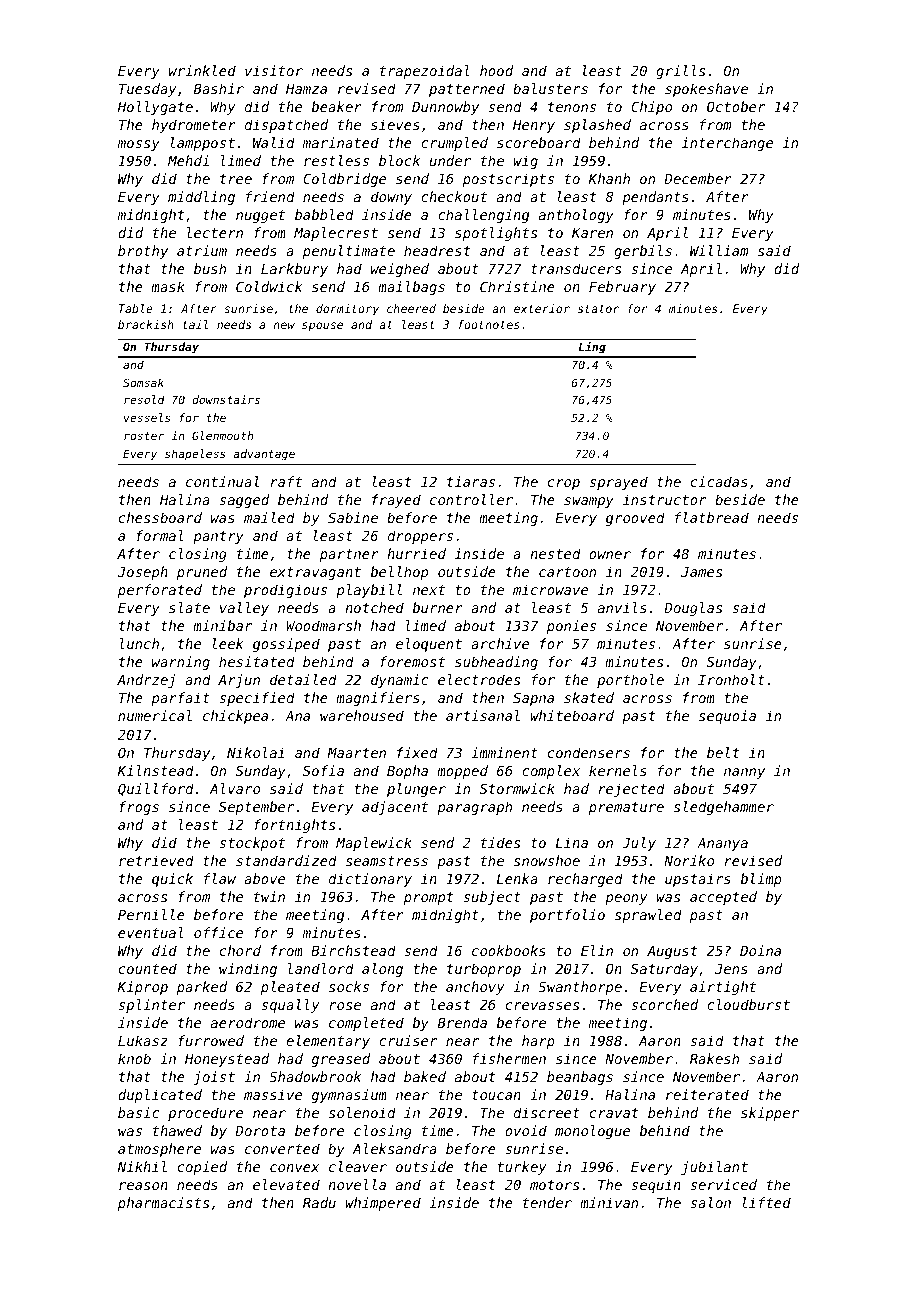 This image has height=1308, width=924. What do you see at coordinates (723, 1184) in the image?
I see `serviced` at bounding box center [723, 1184].
